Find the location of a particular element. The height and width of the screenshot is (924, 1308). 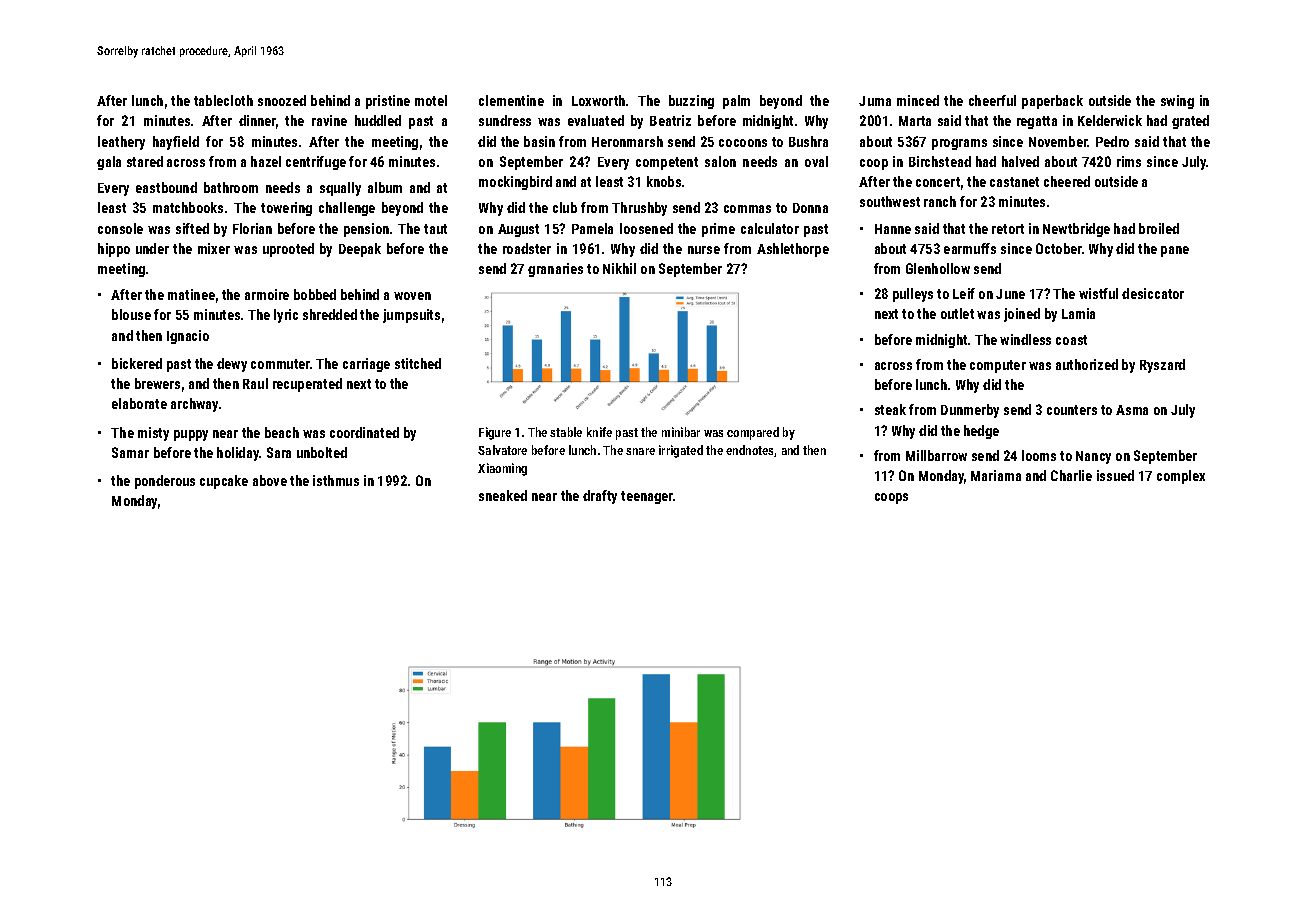

looms is located at coordinates (1039, 455).
